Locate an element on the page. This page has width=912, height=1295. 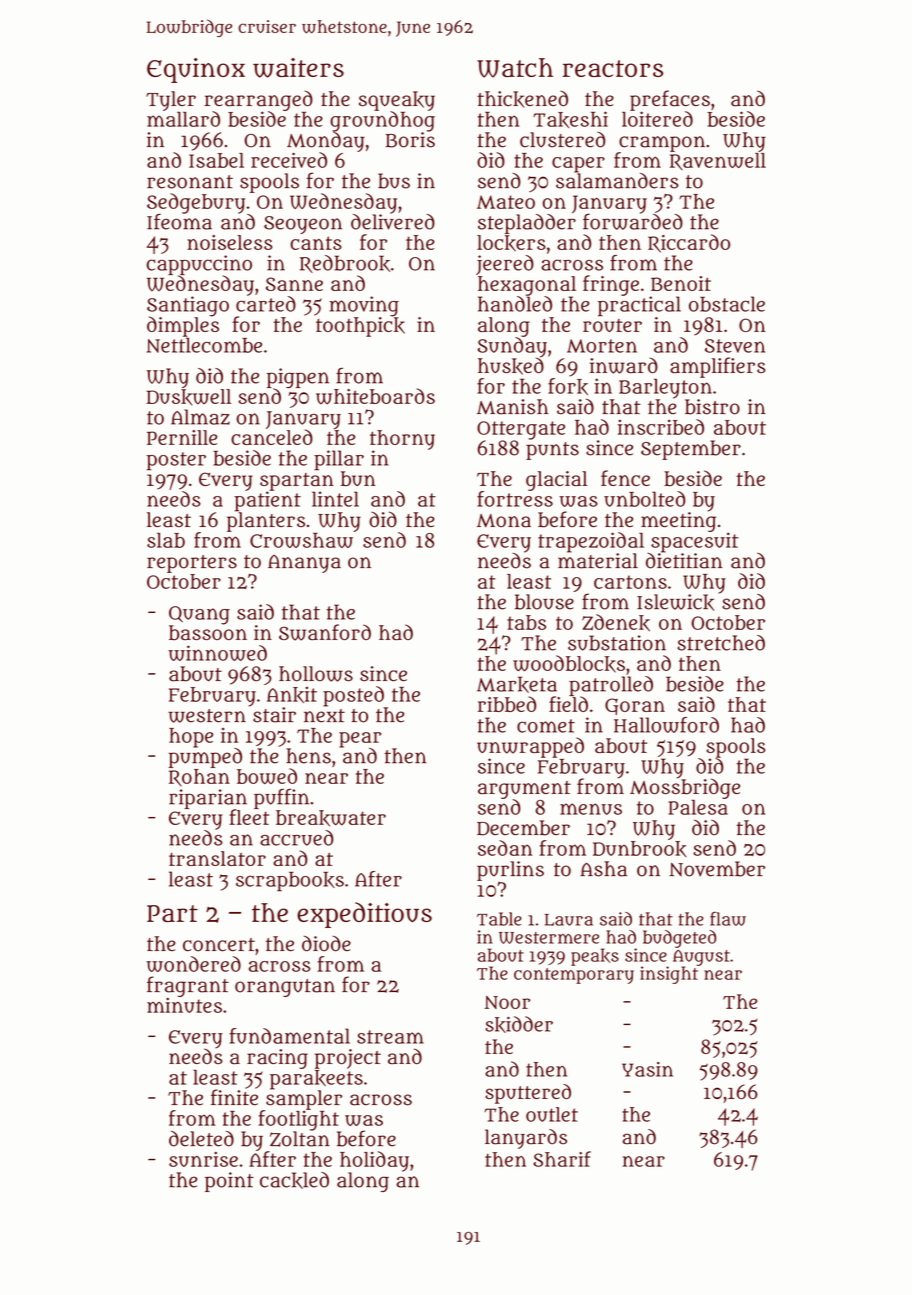
Mossbridge is located at coordinates (685, 789).
